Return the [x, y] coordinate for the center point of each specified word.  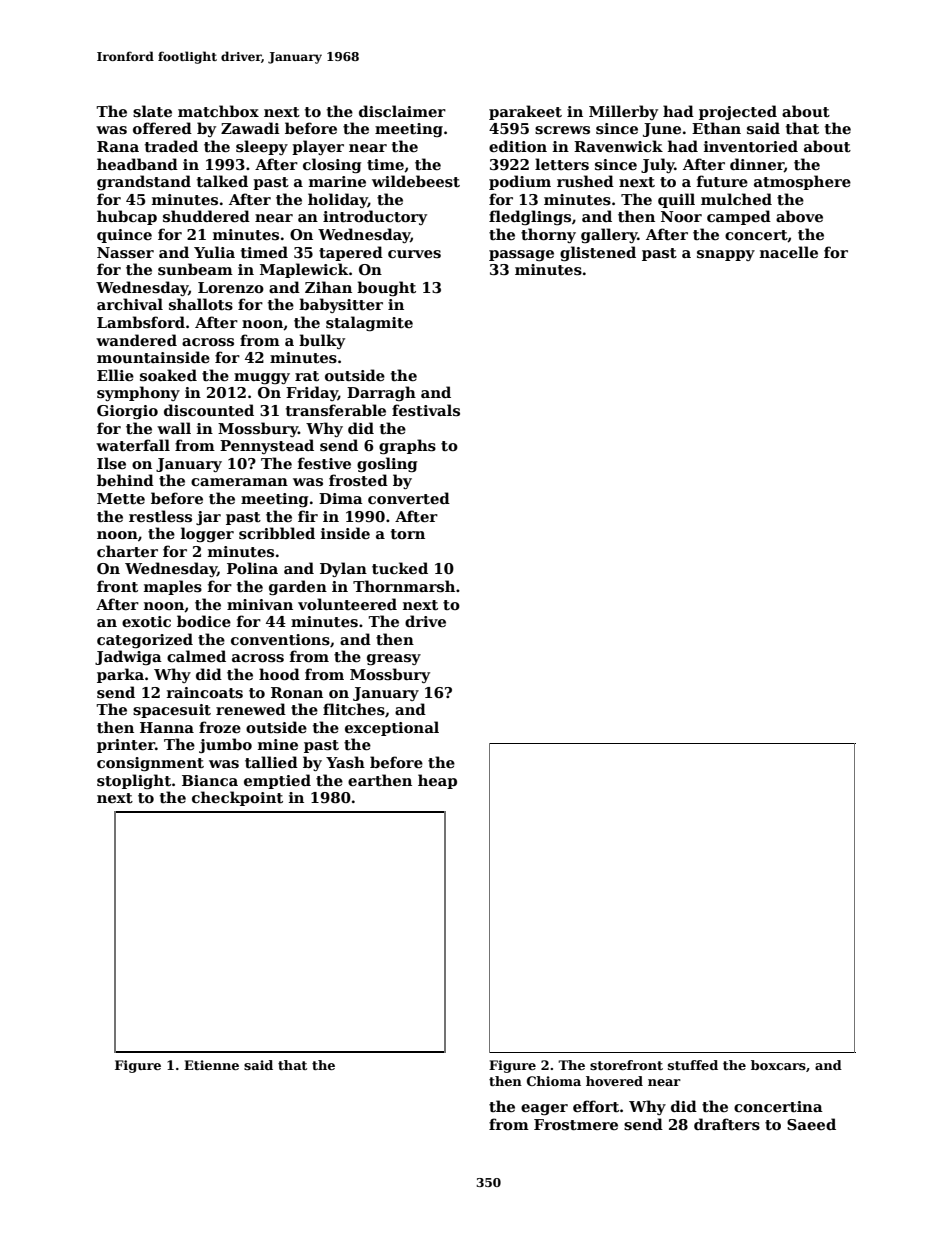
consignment [150, 764]
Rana [118, 146]
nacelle [789, 252]
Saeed [811, 1124]
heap [437, 781]
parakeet [525, 112]
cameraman [239, 482]
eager [544, 1109]
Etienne [211, 1065]
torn [408, 534]
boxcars [778, 1065]
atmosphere [802, 182]
